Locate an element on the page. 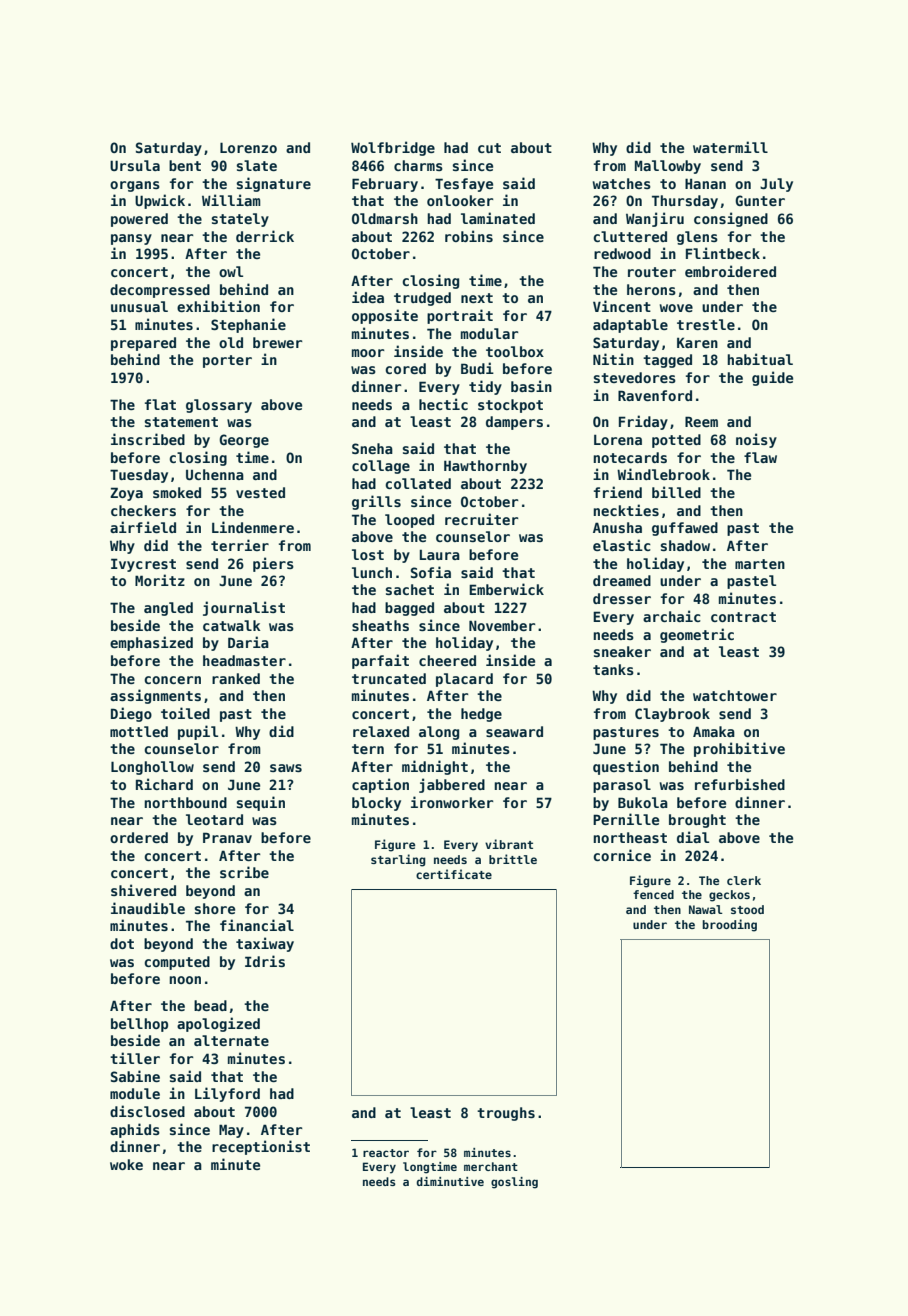  blocky is located at coordinates (376, 804).
